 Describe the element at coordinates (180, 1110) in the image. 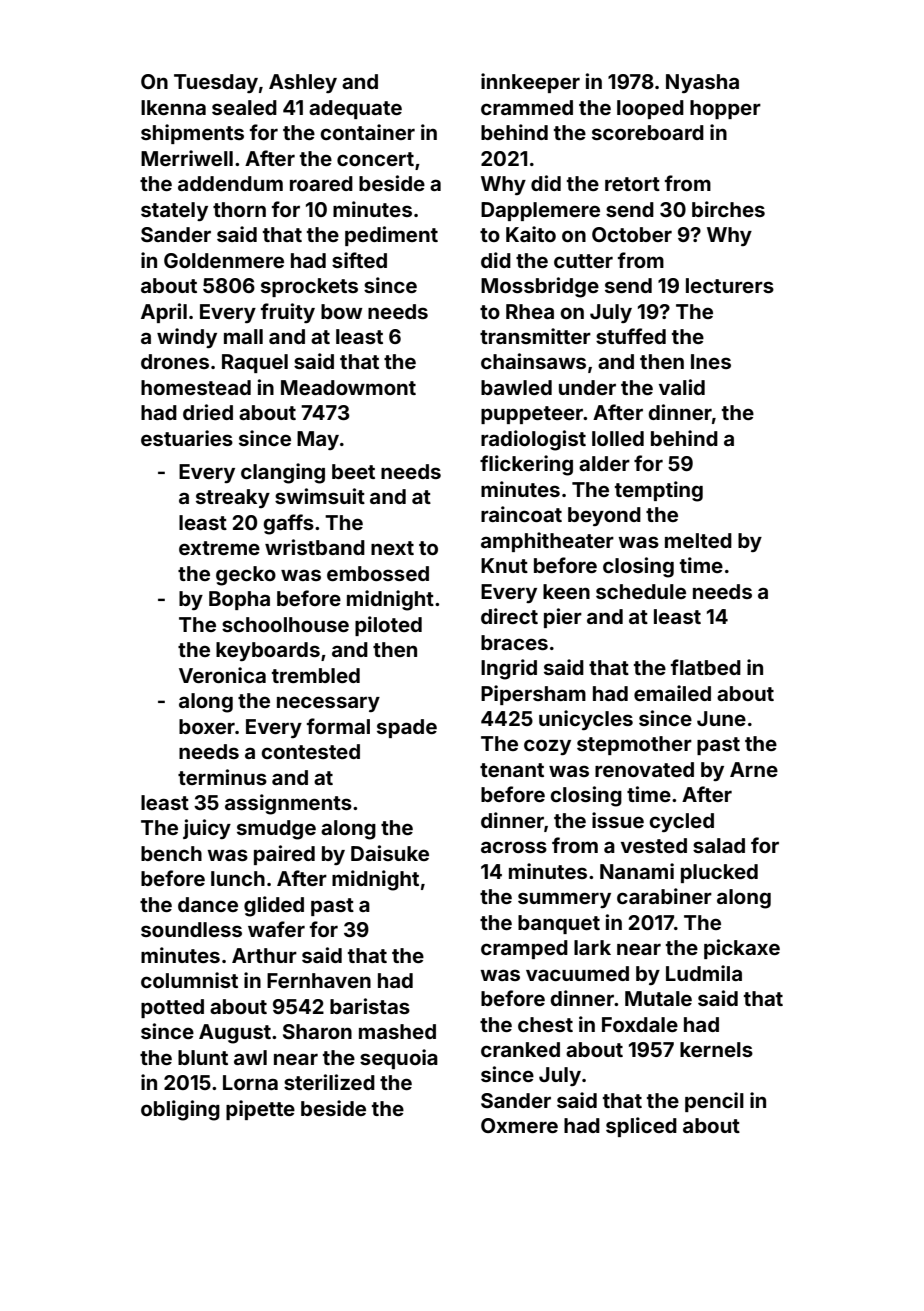

I see `obliging` at that location.
